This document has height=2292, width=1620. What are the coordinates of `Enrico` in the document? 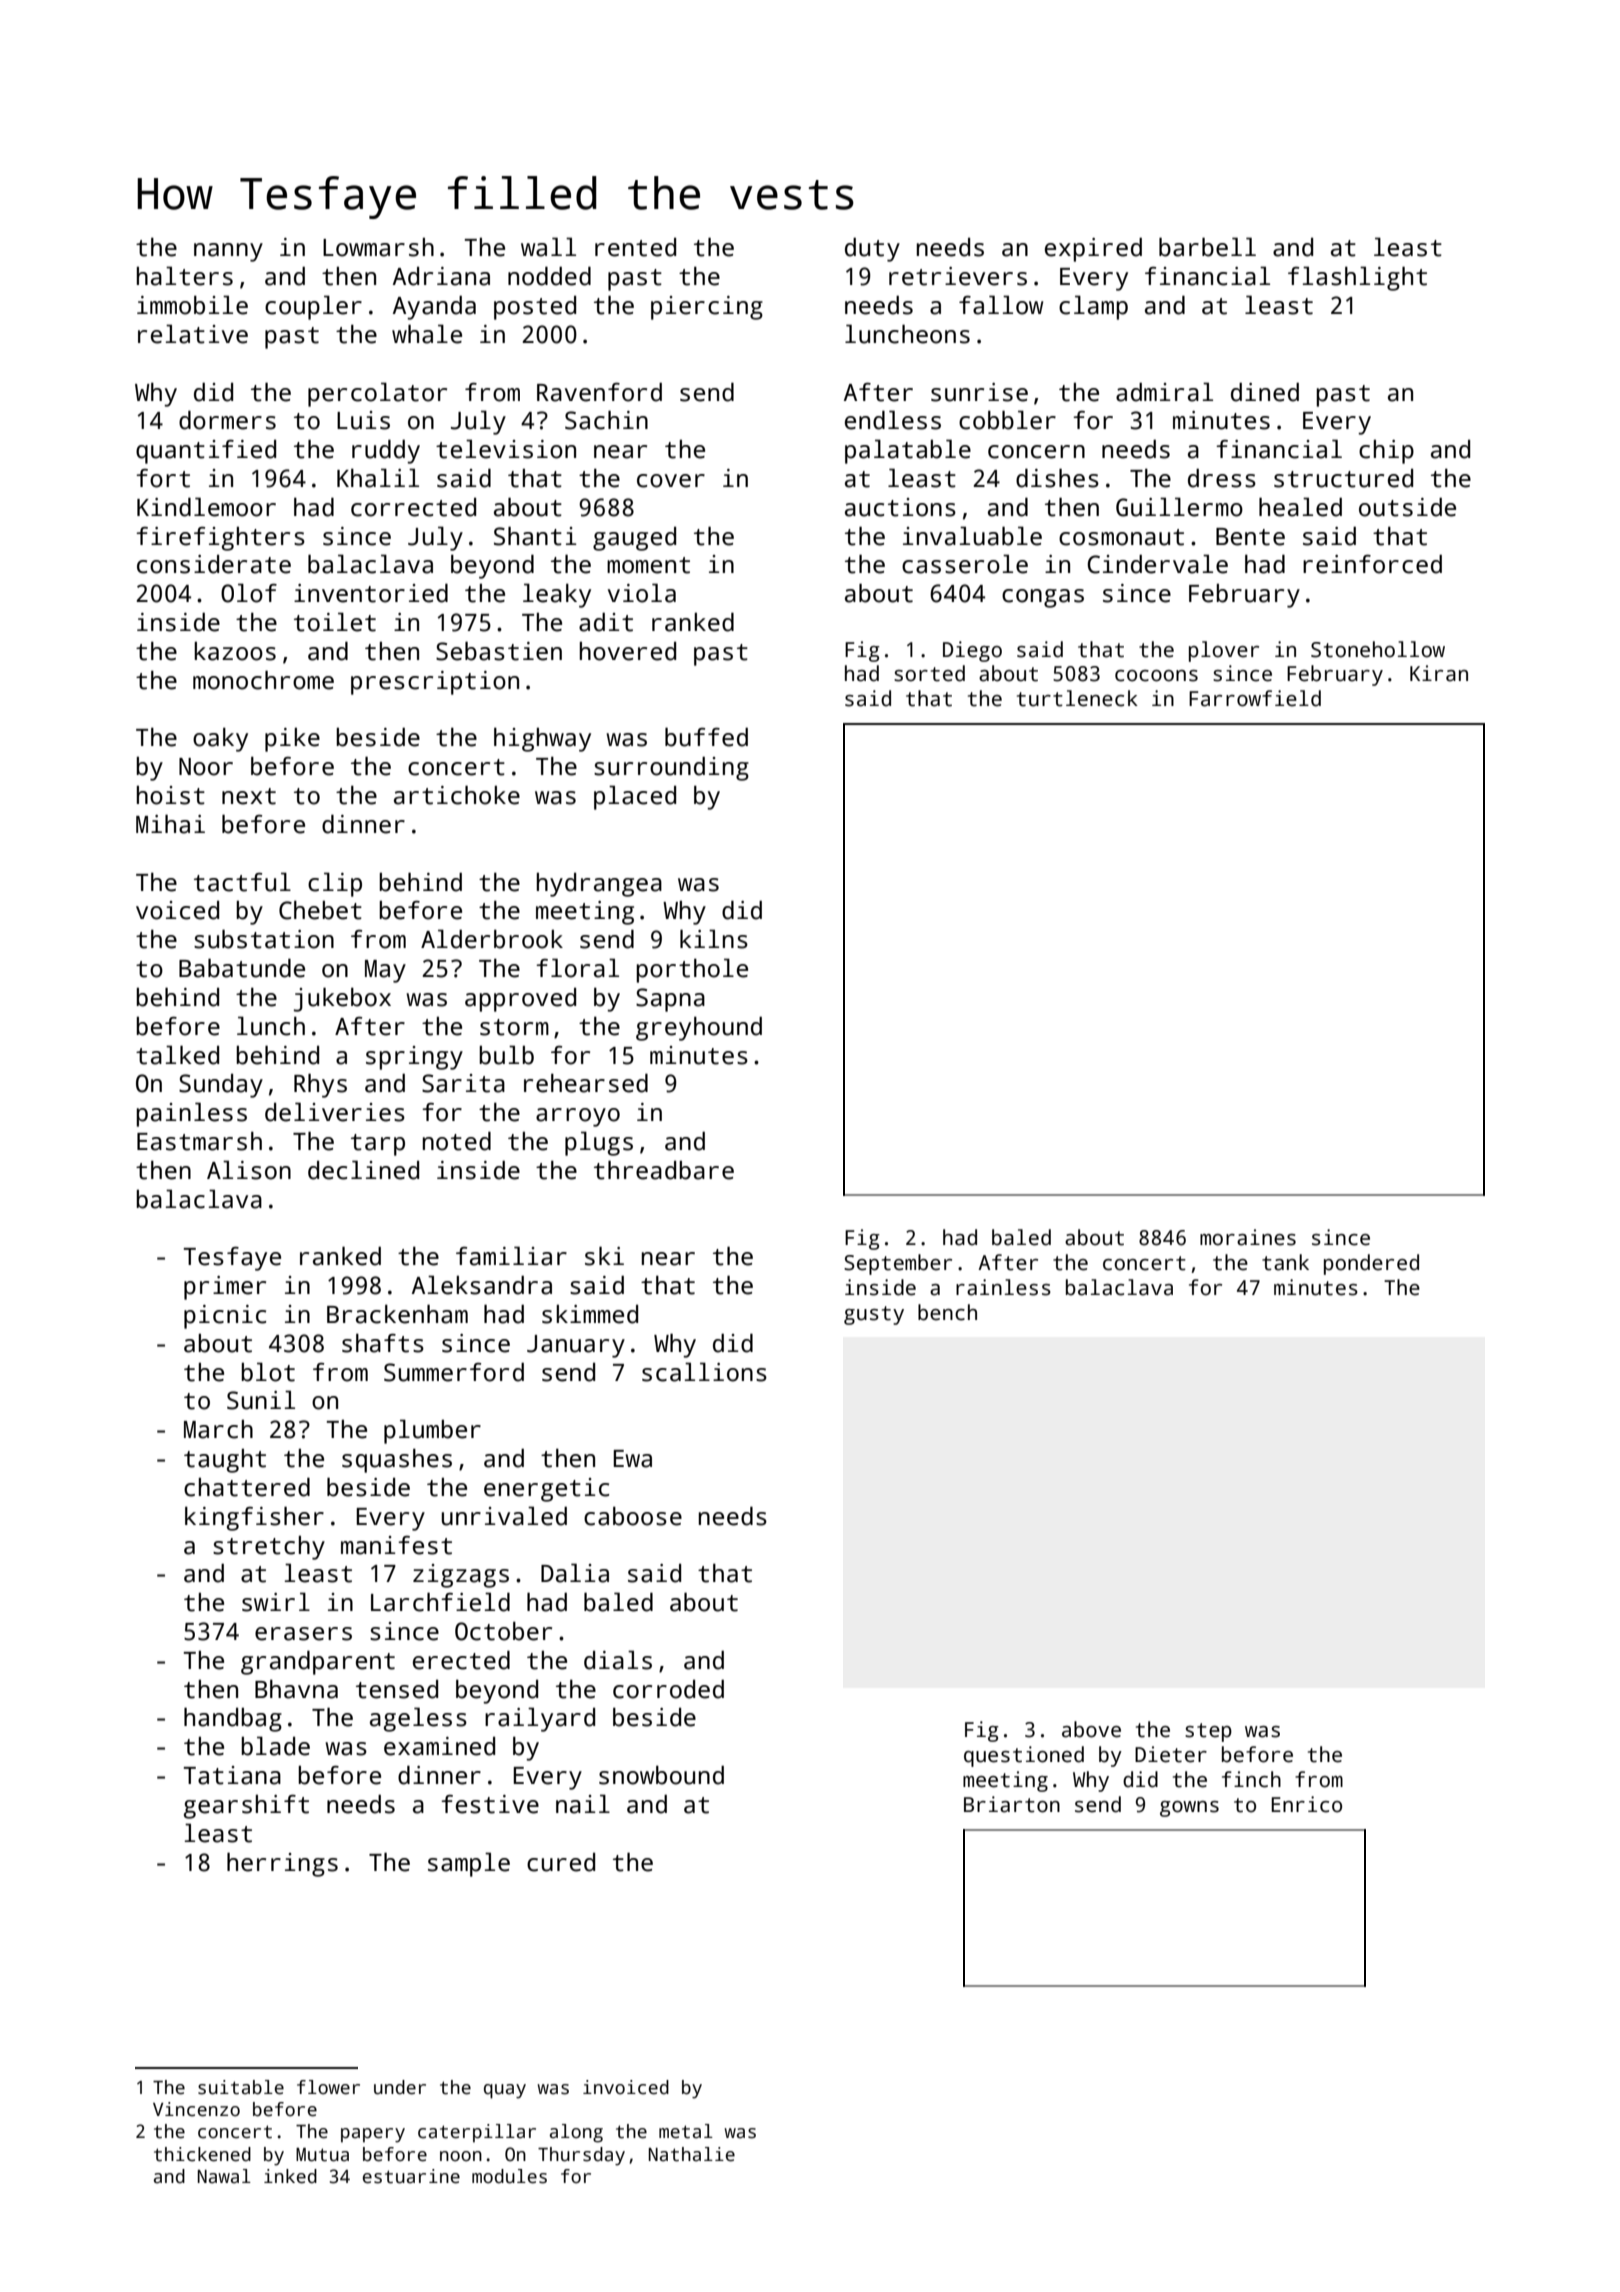 It's located at (1306, 1804).
